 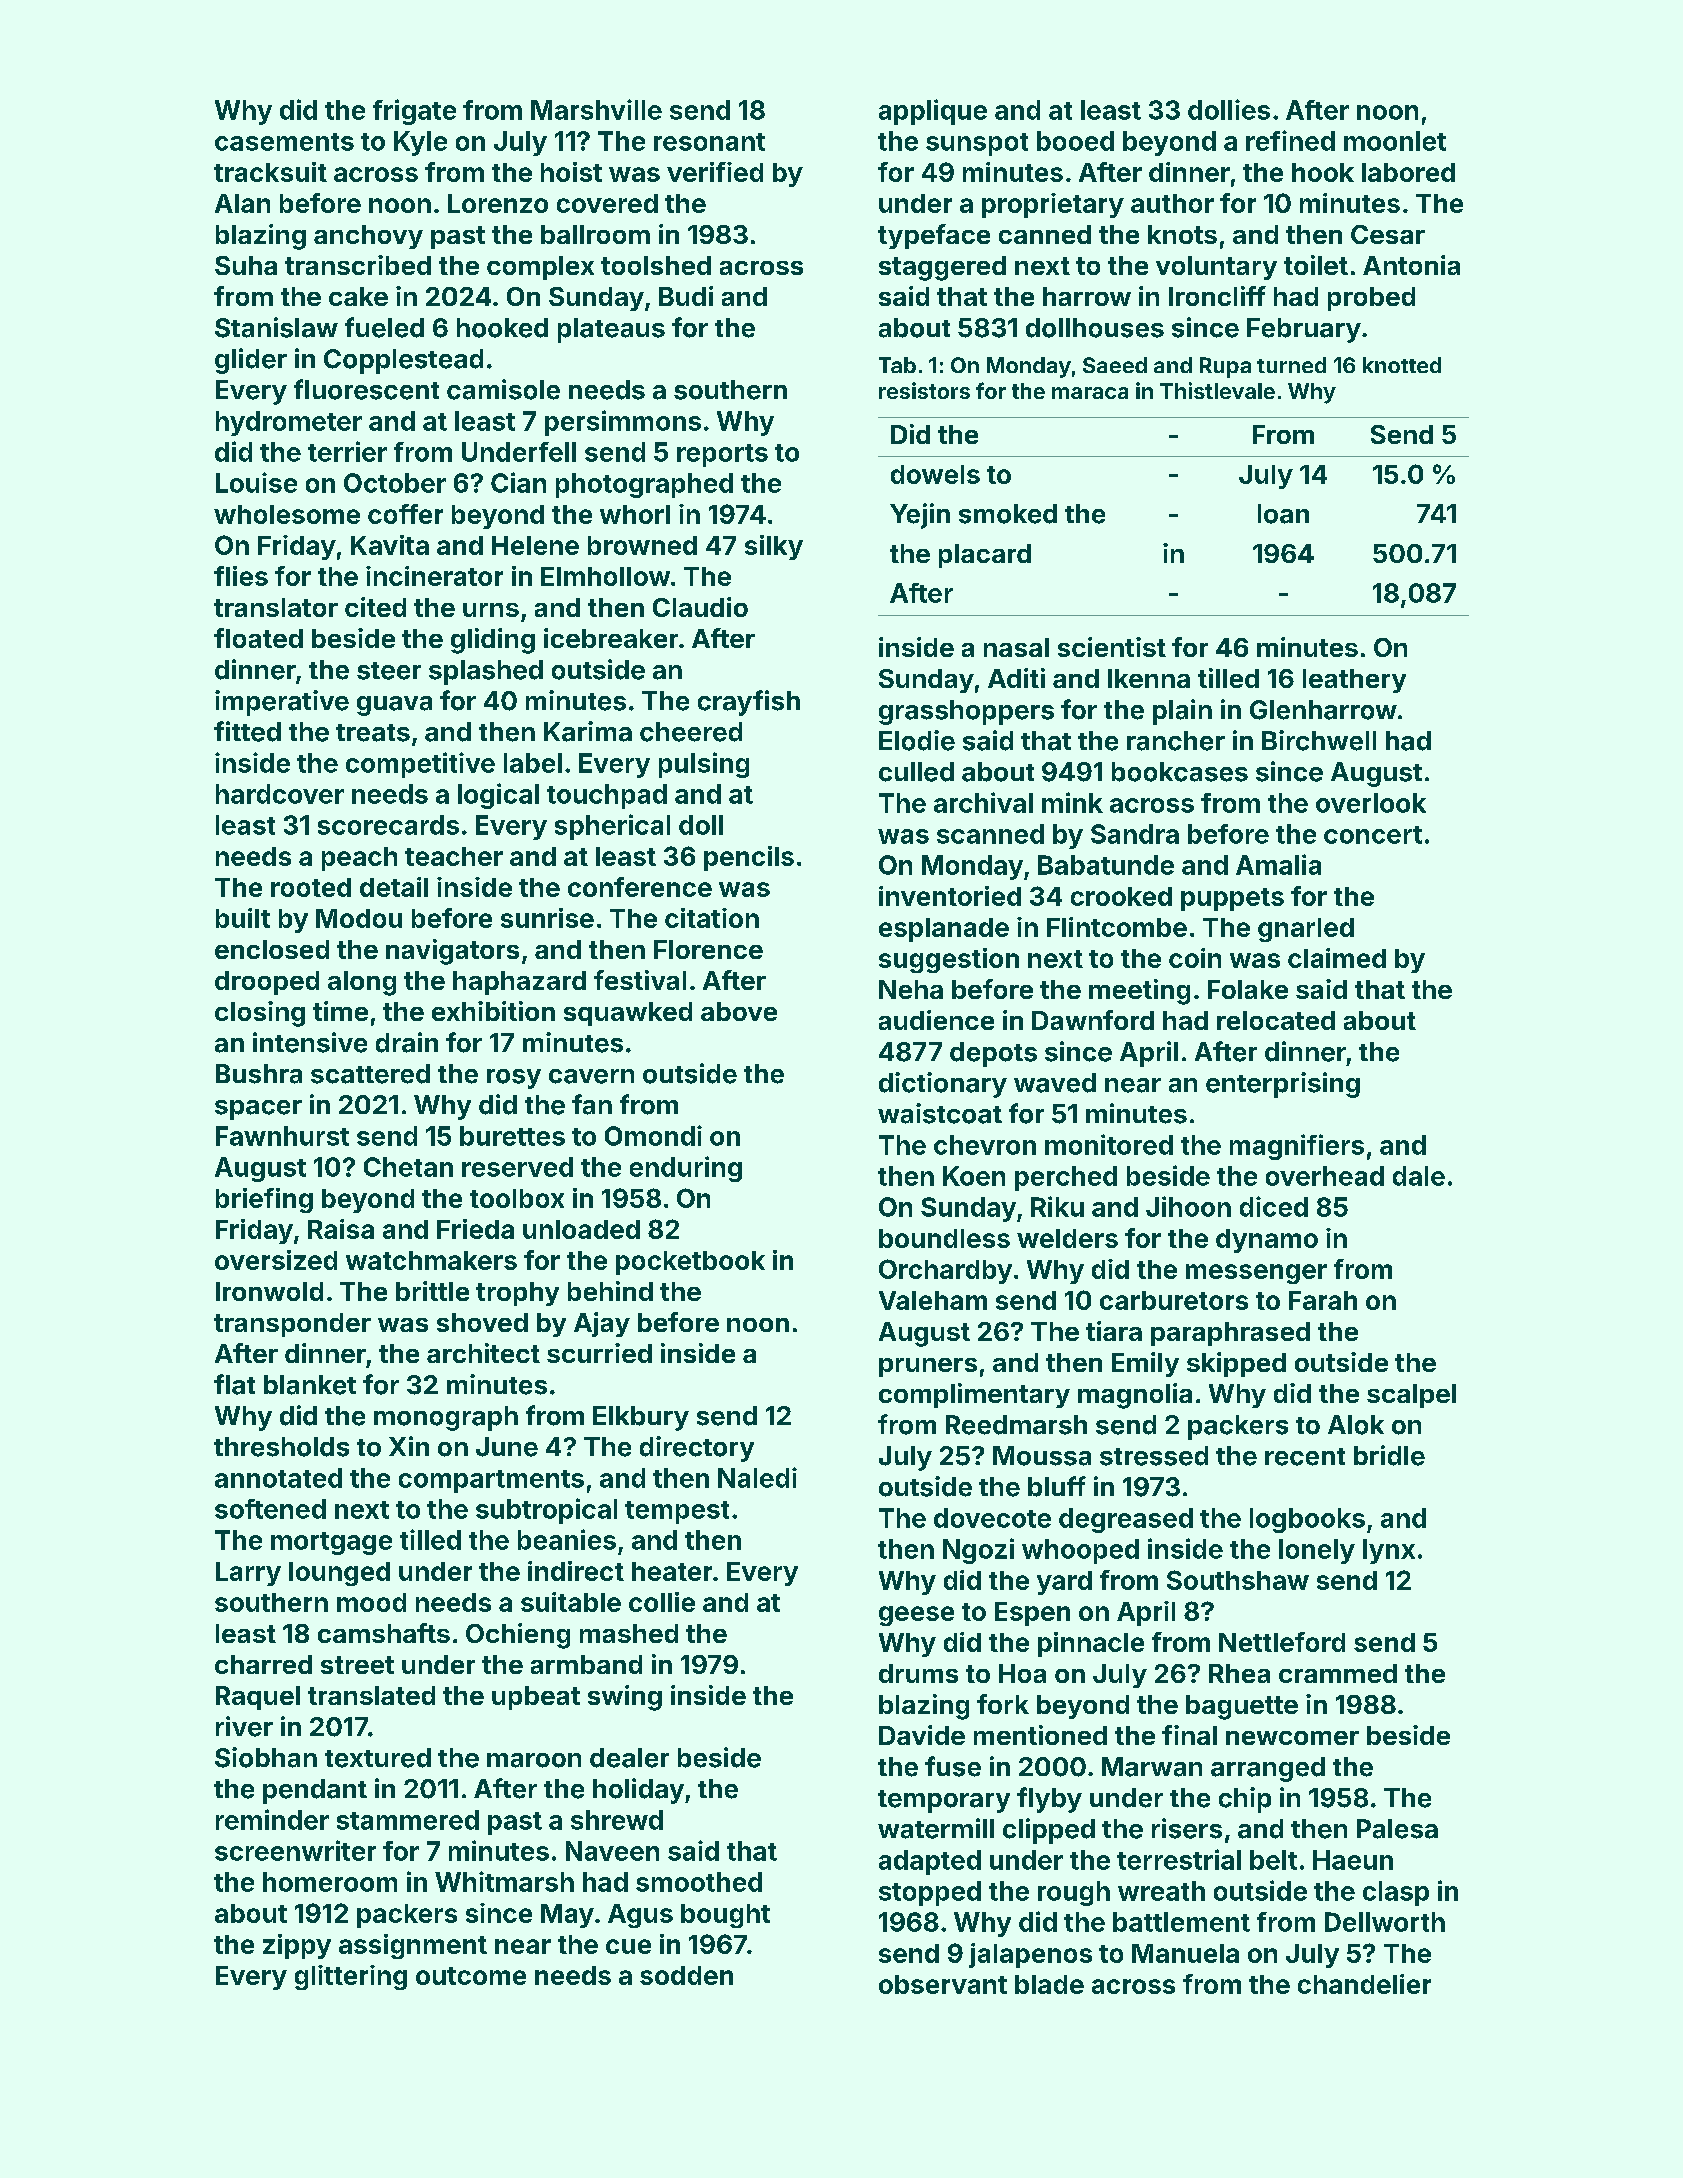 I want to click on Thistlevale, so click(x=1217, y=390).
